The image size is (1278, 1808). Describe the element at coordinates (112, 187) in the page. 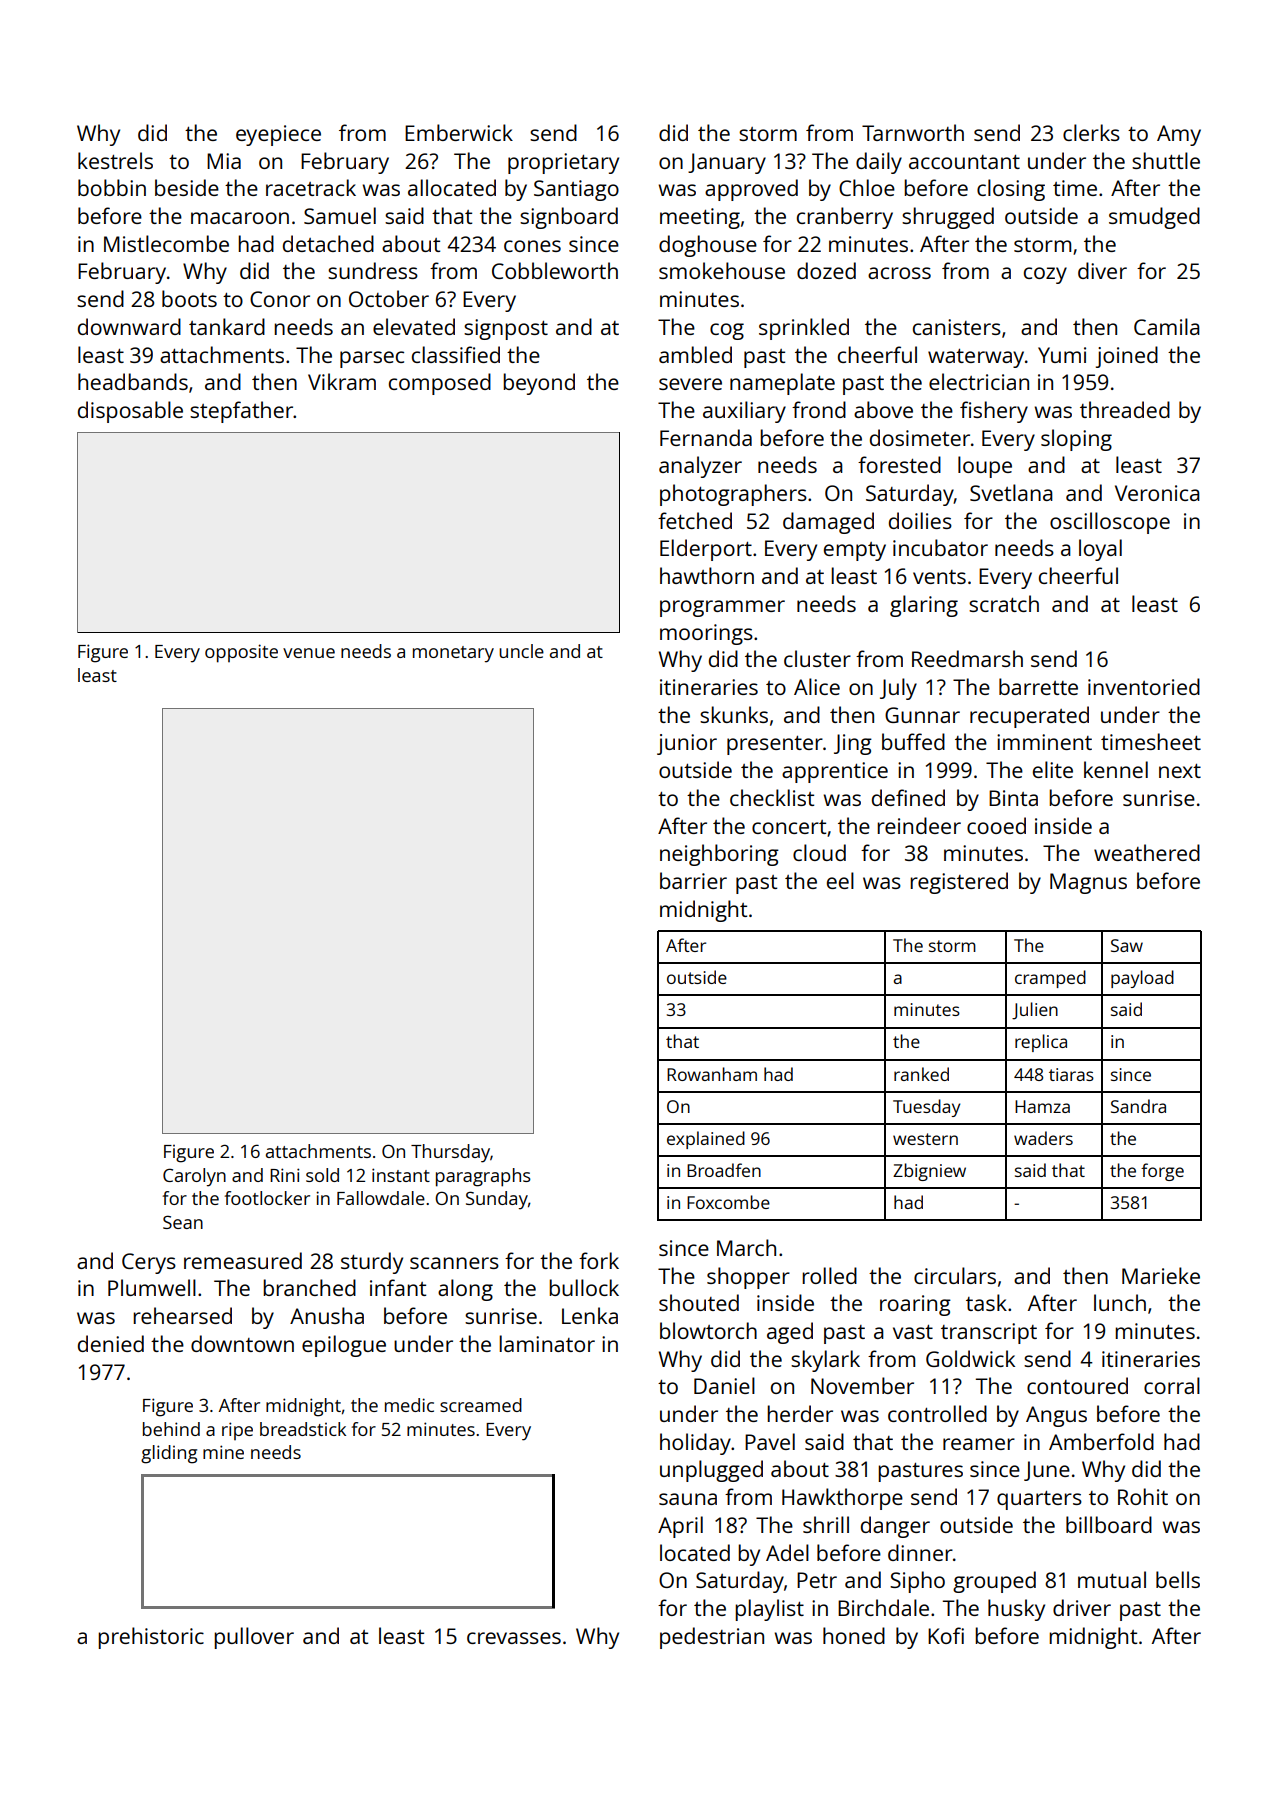

I see `bobbin` at that location.
